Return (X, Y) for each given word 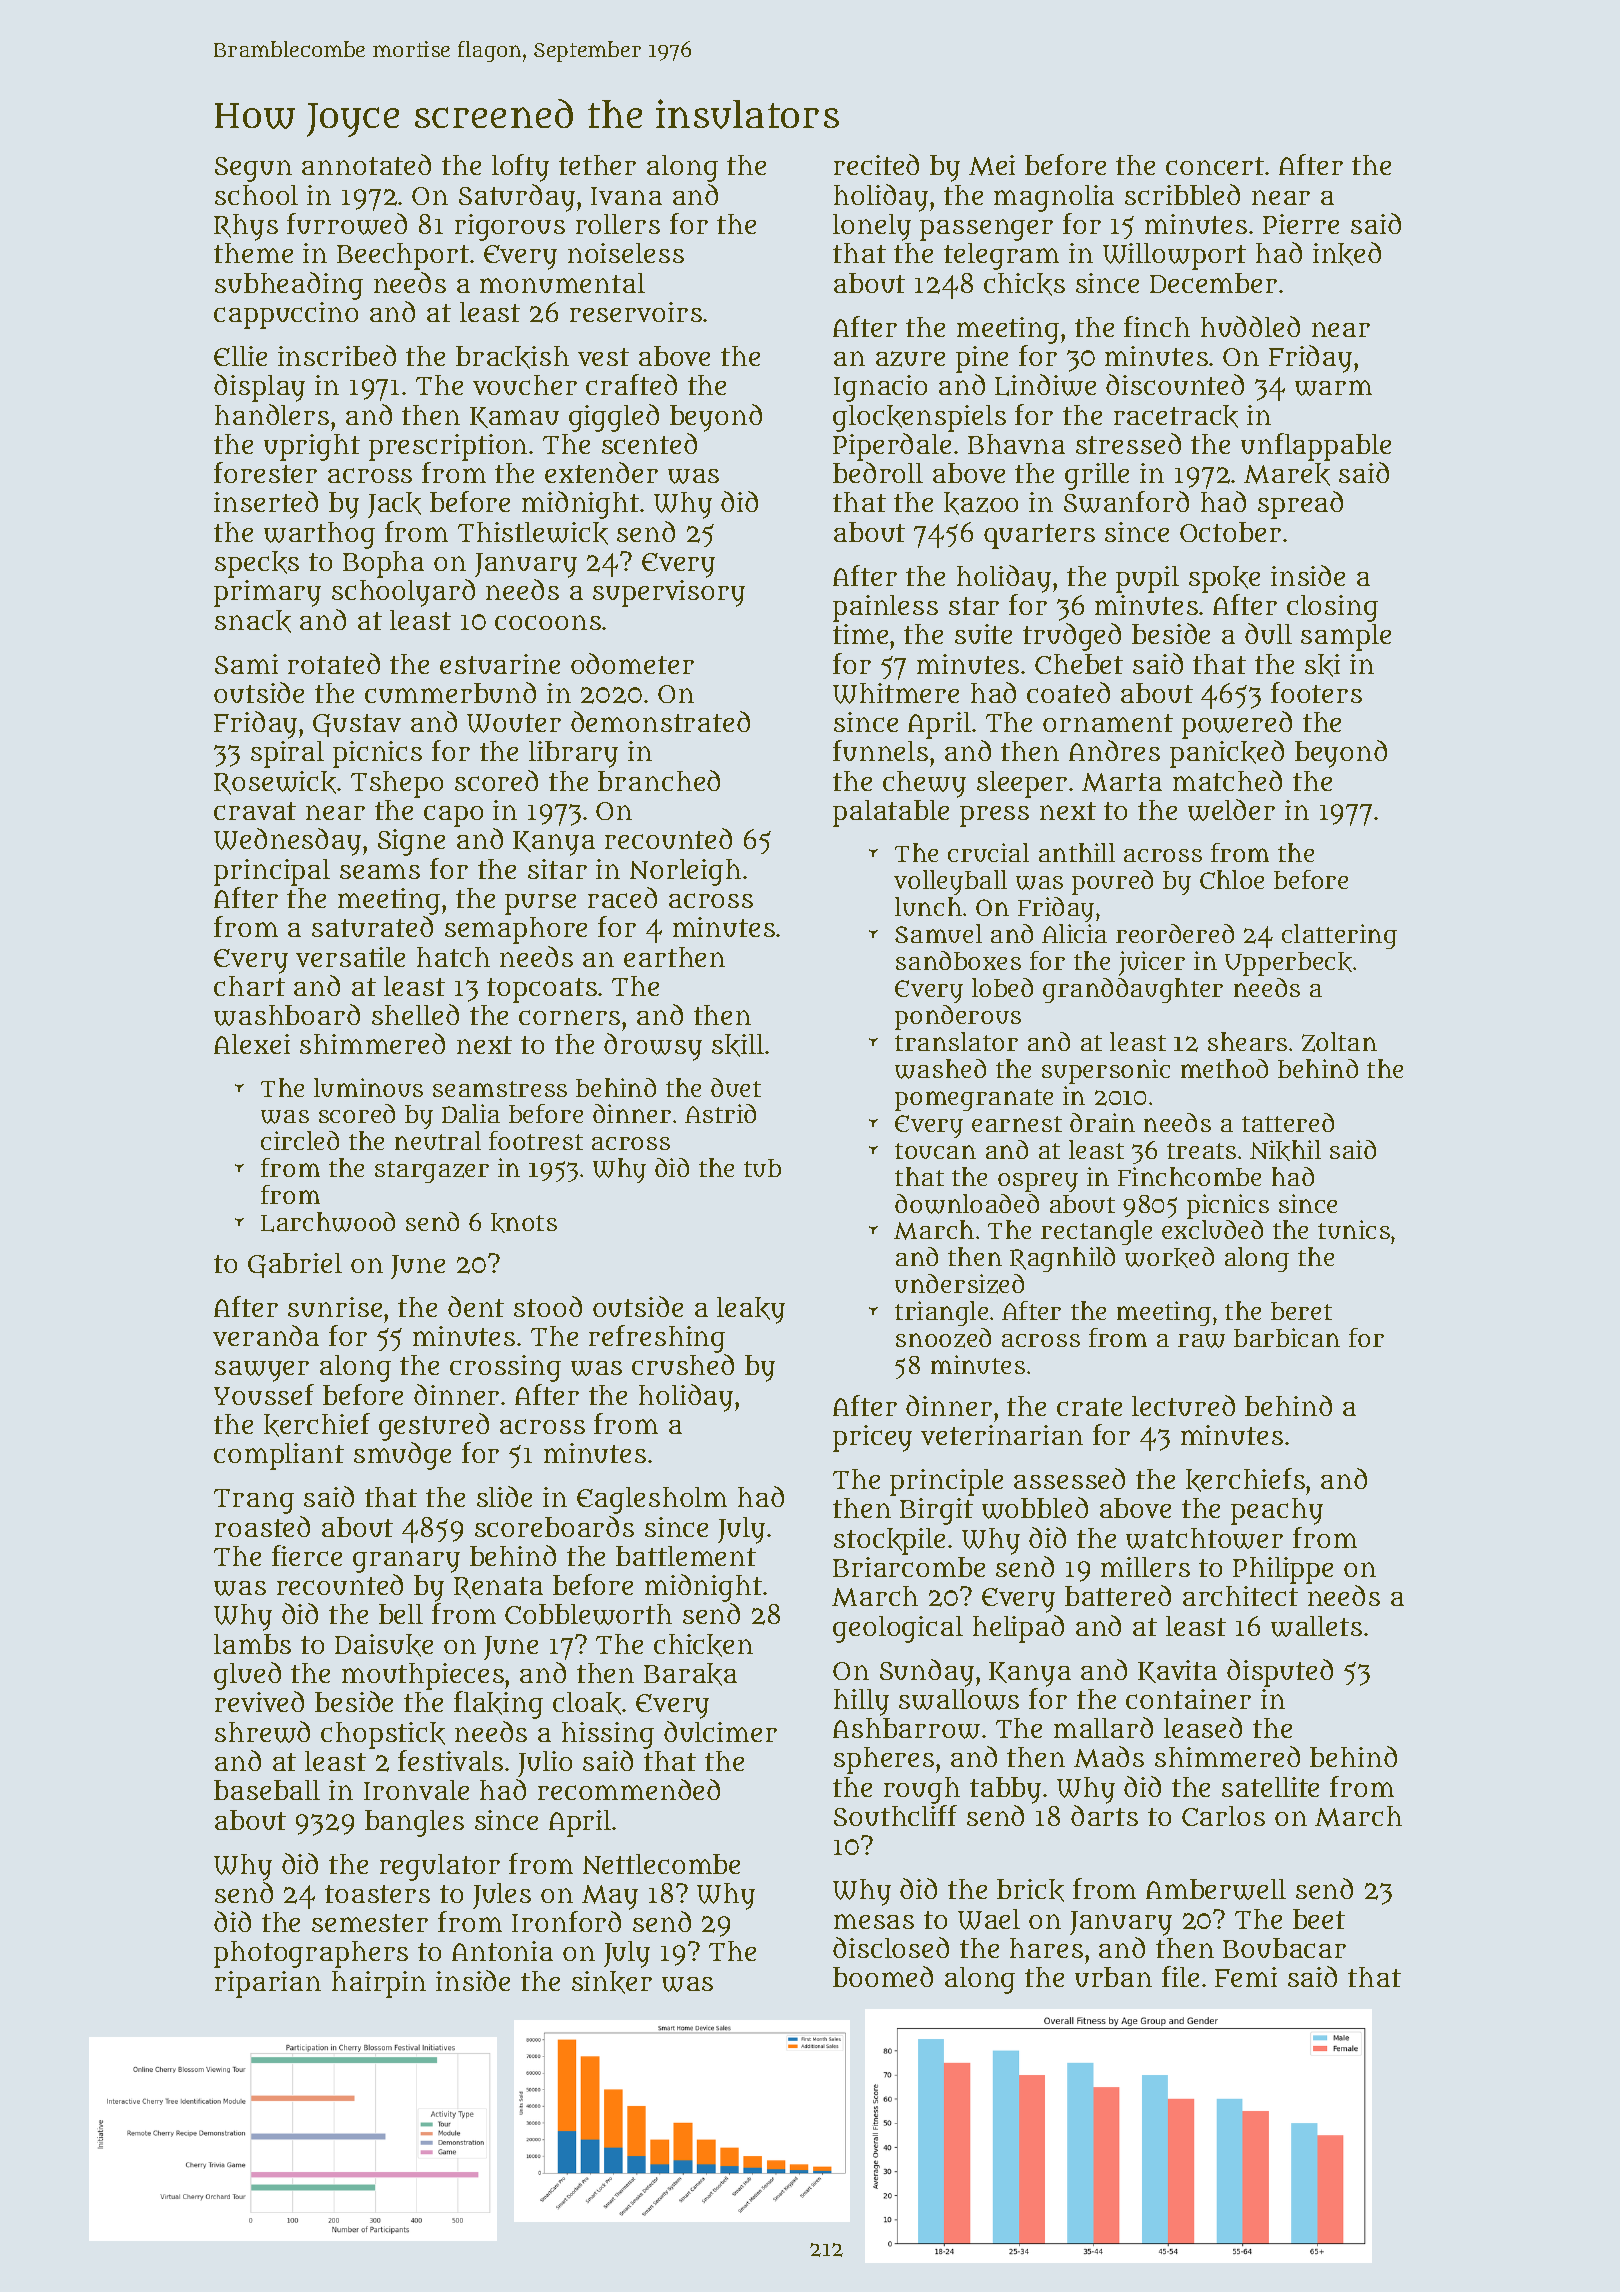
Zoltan (1339, 1042)
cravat (255, 811)
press (994, 816)
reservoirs (636, 312)
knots (524, 1223)
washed (940, 1069)
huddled (1250, 326)
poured (1112, 882)
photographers (311, 1954)
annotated (366, 164)
